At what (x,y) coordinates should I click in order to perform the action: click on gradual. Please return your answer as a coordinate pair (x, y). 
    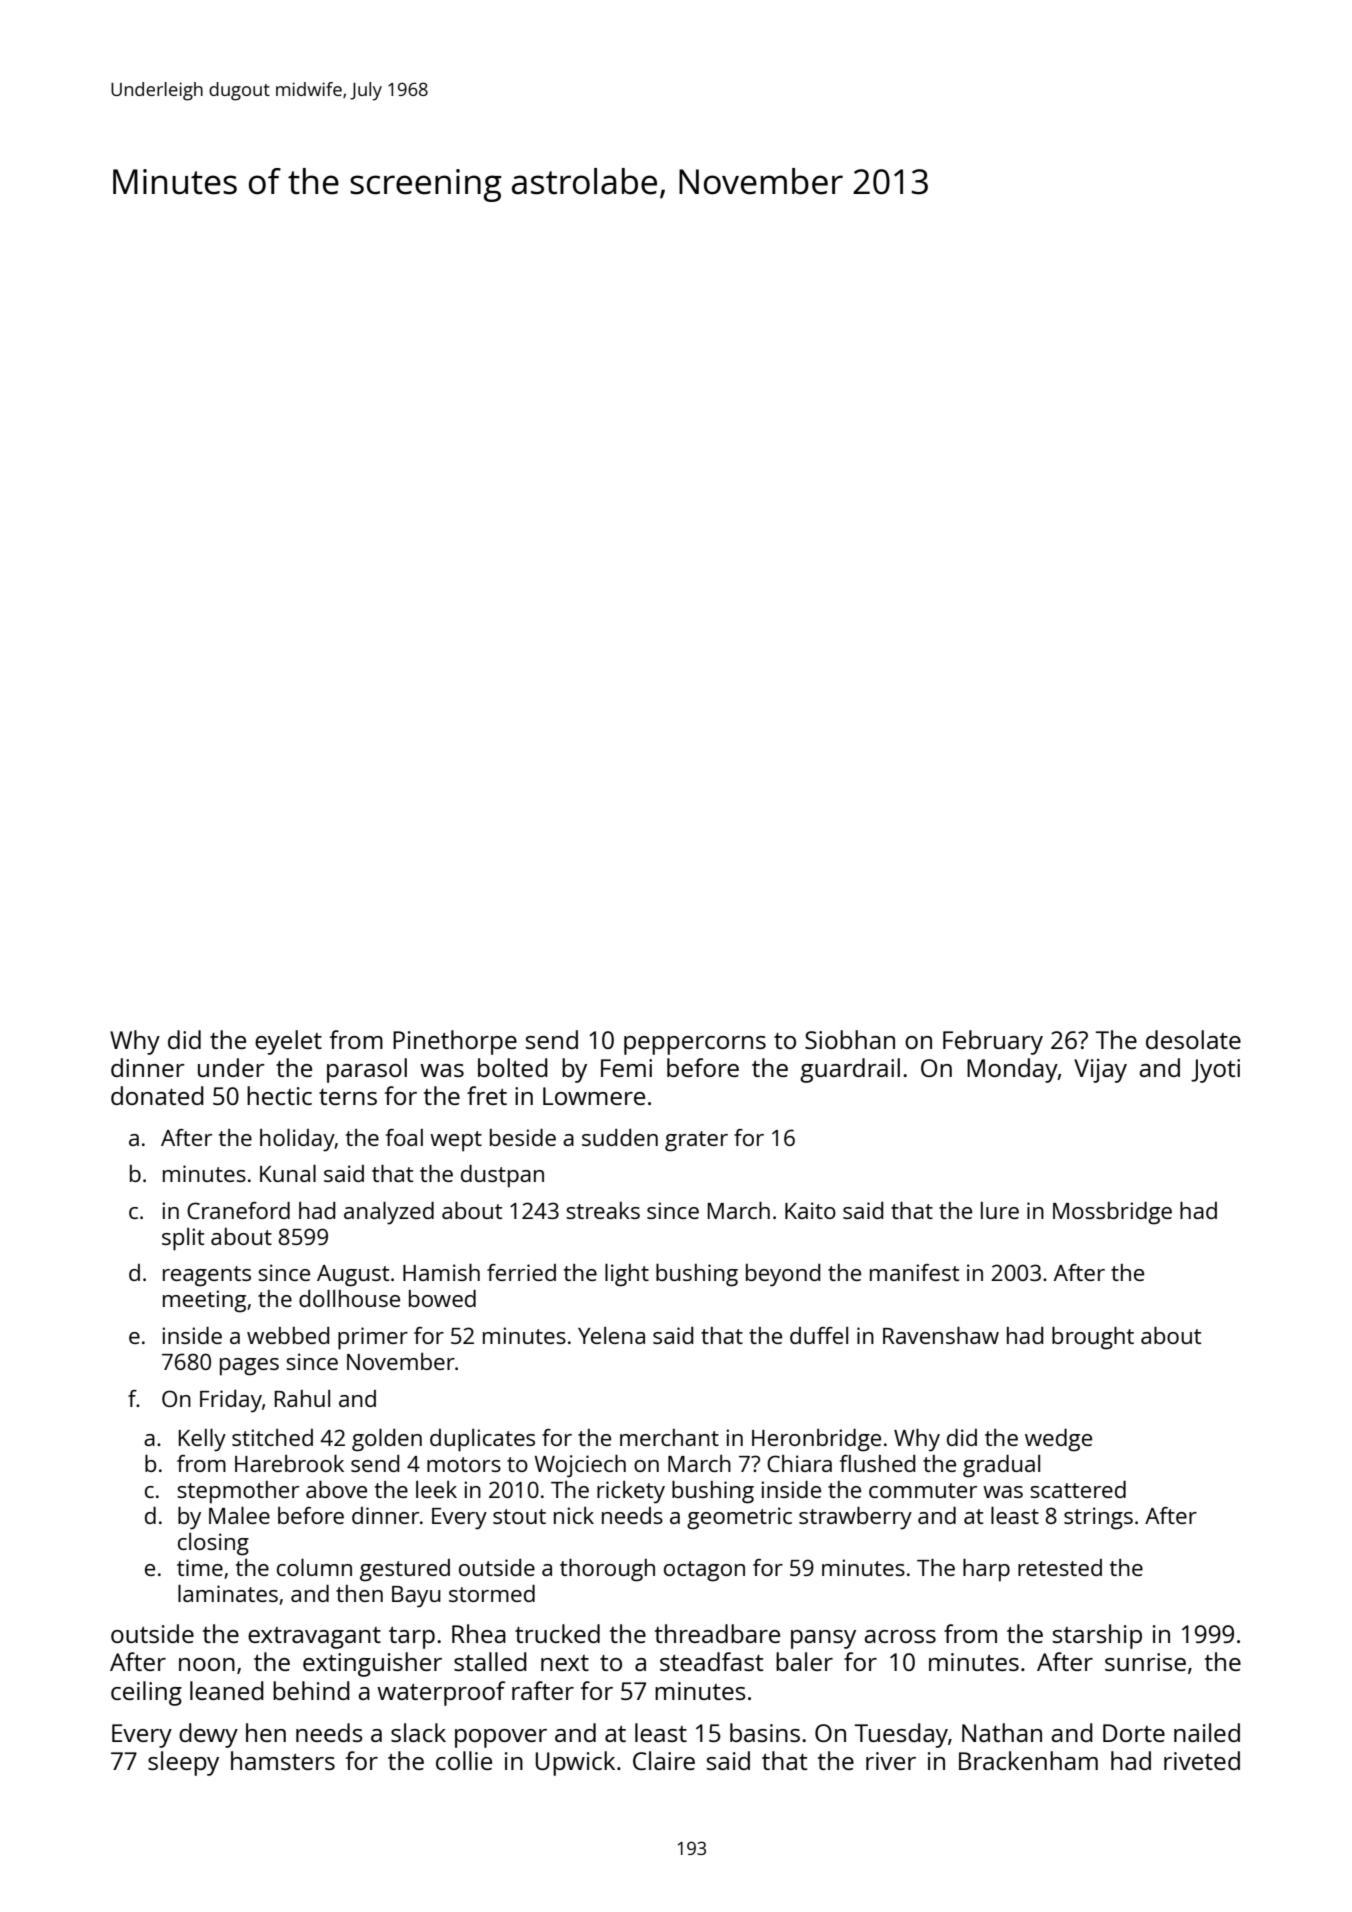
    Looking at the image, I should click on (1001, 1466).
